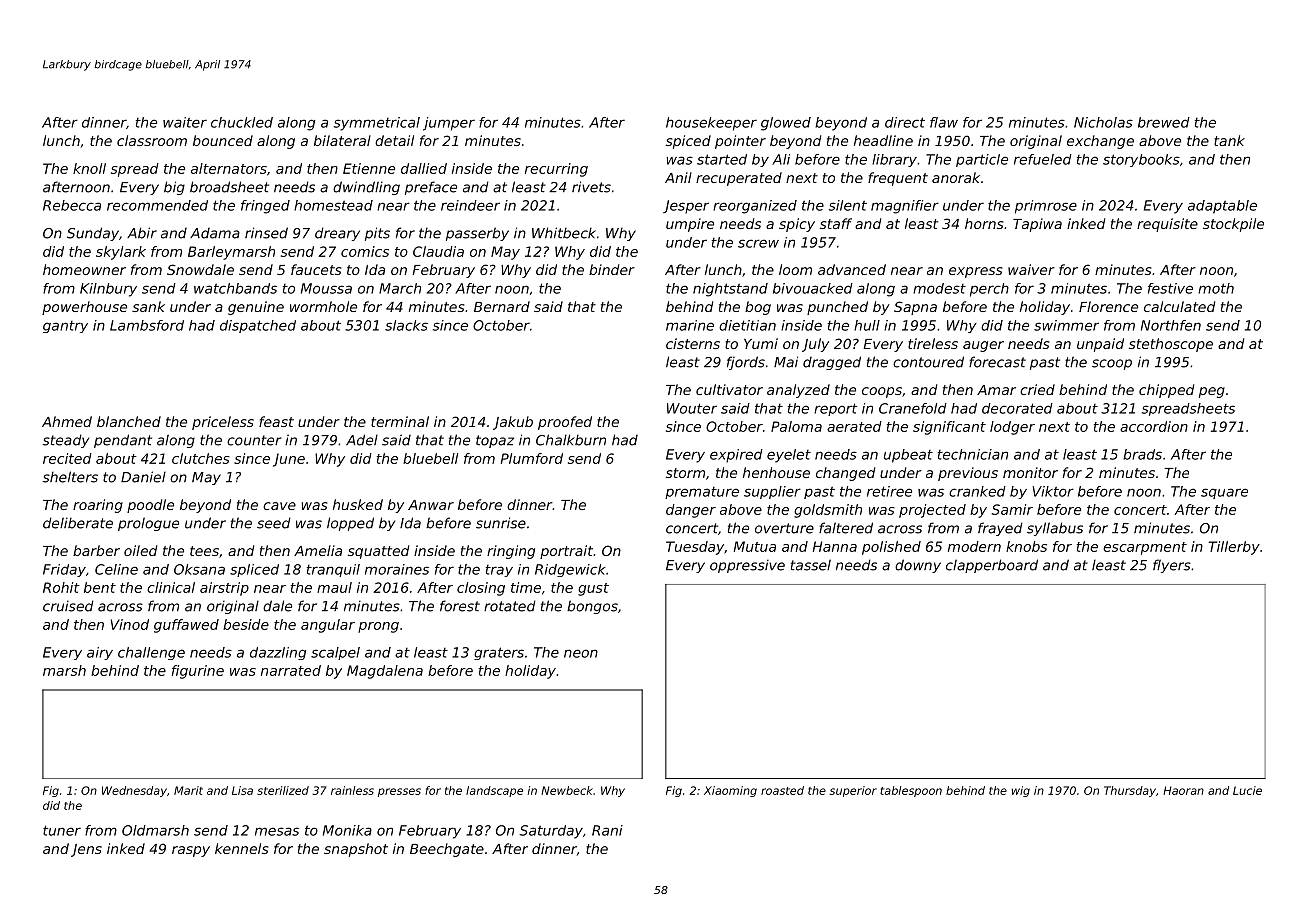 This screenshot has width=1308, height=924. Describe the element at coordinates (185, 122) in the screenshot. I see `waiter` at that location.
